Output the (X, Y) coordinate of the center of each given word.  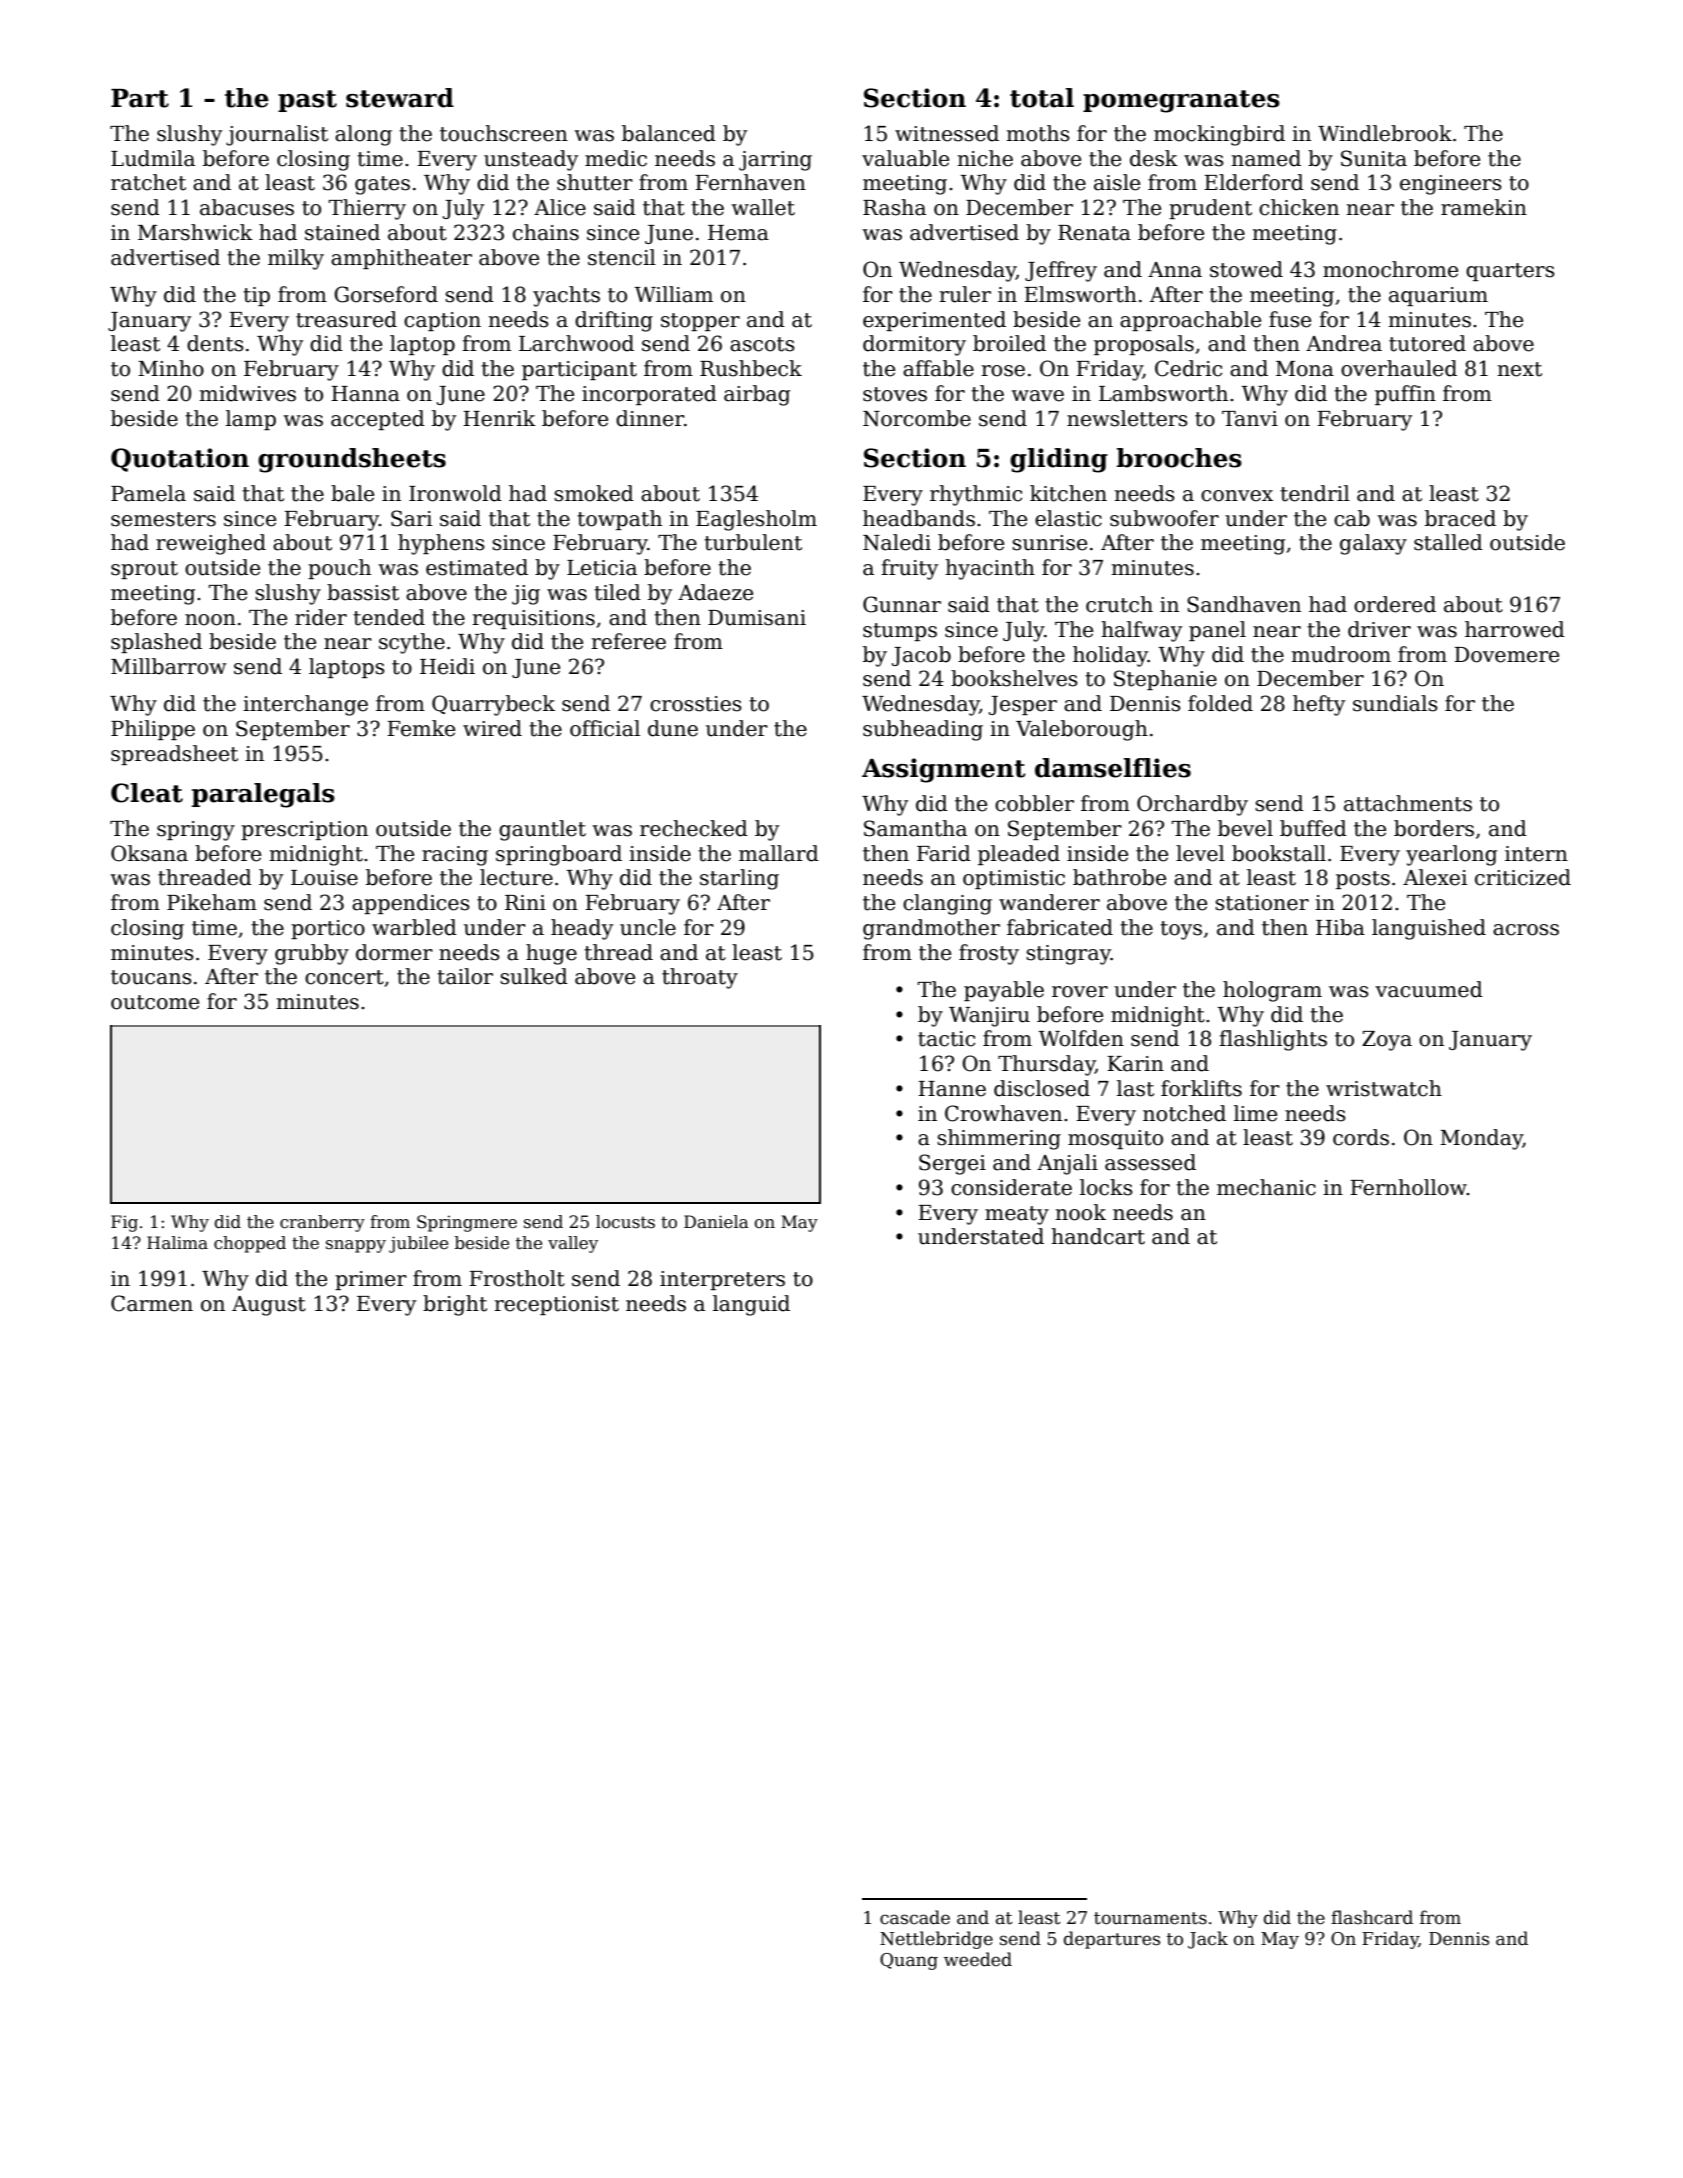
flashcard (1372, 1917)
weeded (978, 1959)
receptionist (557, 1305)
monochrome (1390, 269)
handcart (1098, 1236)
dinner (650, 418)
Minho (171, 368)
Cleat (147, 793)
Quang (909, 1961)
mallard (779, 853)
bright (455, 1305)
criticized (1523, 877)
